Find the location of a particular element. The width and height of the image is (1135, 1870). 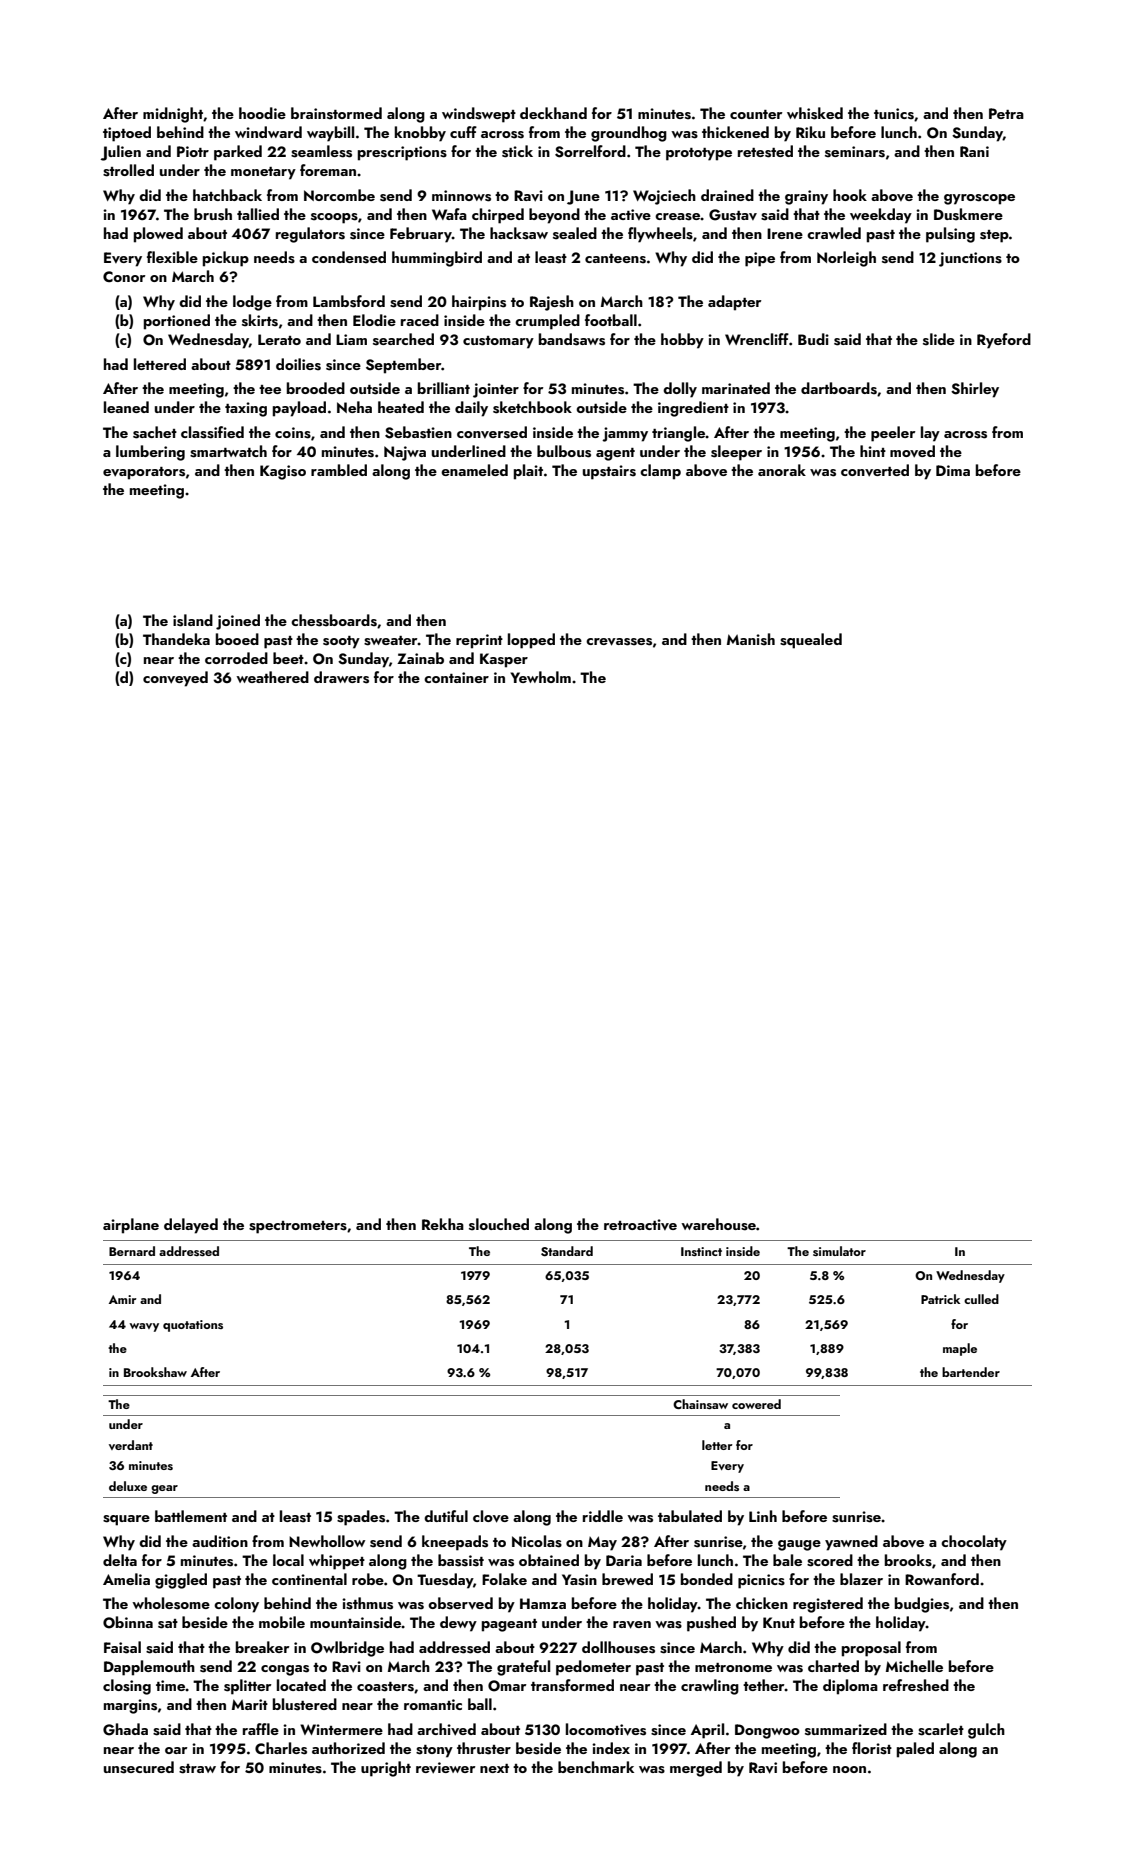

Thandeka is located at coordinates (176, 639).
